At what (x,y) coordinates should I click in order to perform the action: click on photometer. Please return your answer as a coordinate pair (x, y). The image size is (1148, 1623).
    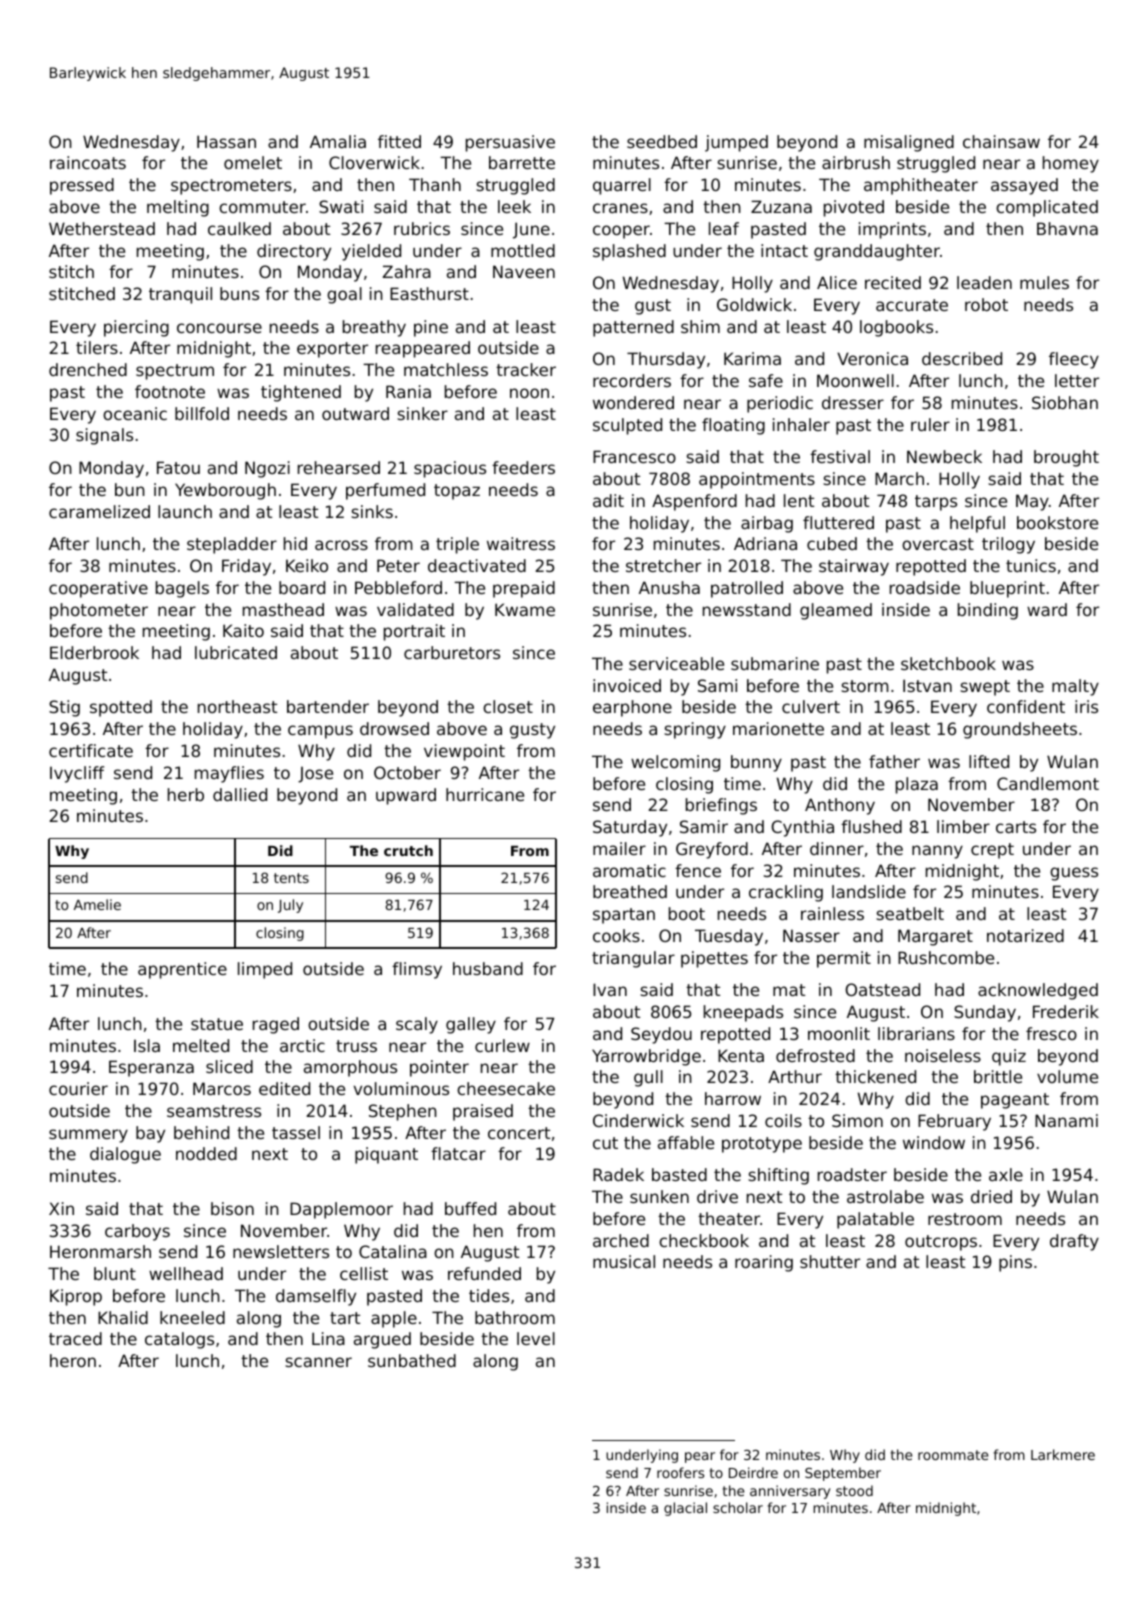
    Looking at the image, I should click on (99, 611).
